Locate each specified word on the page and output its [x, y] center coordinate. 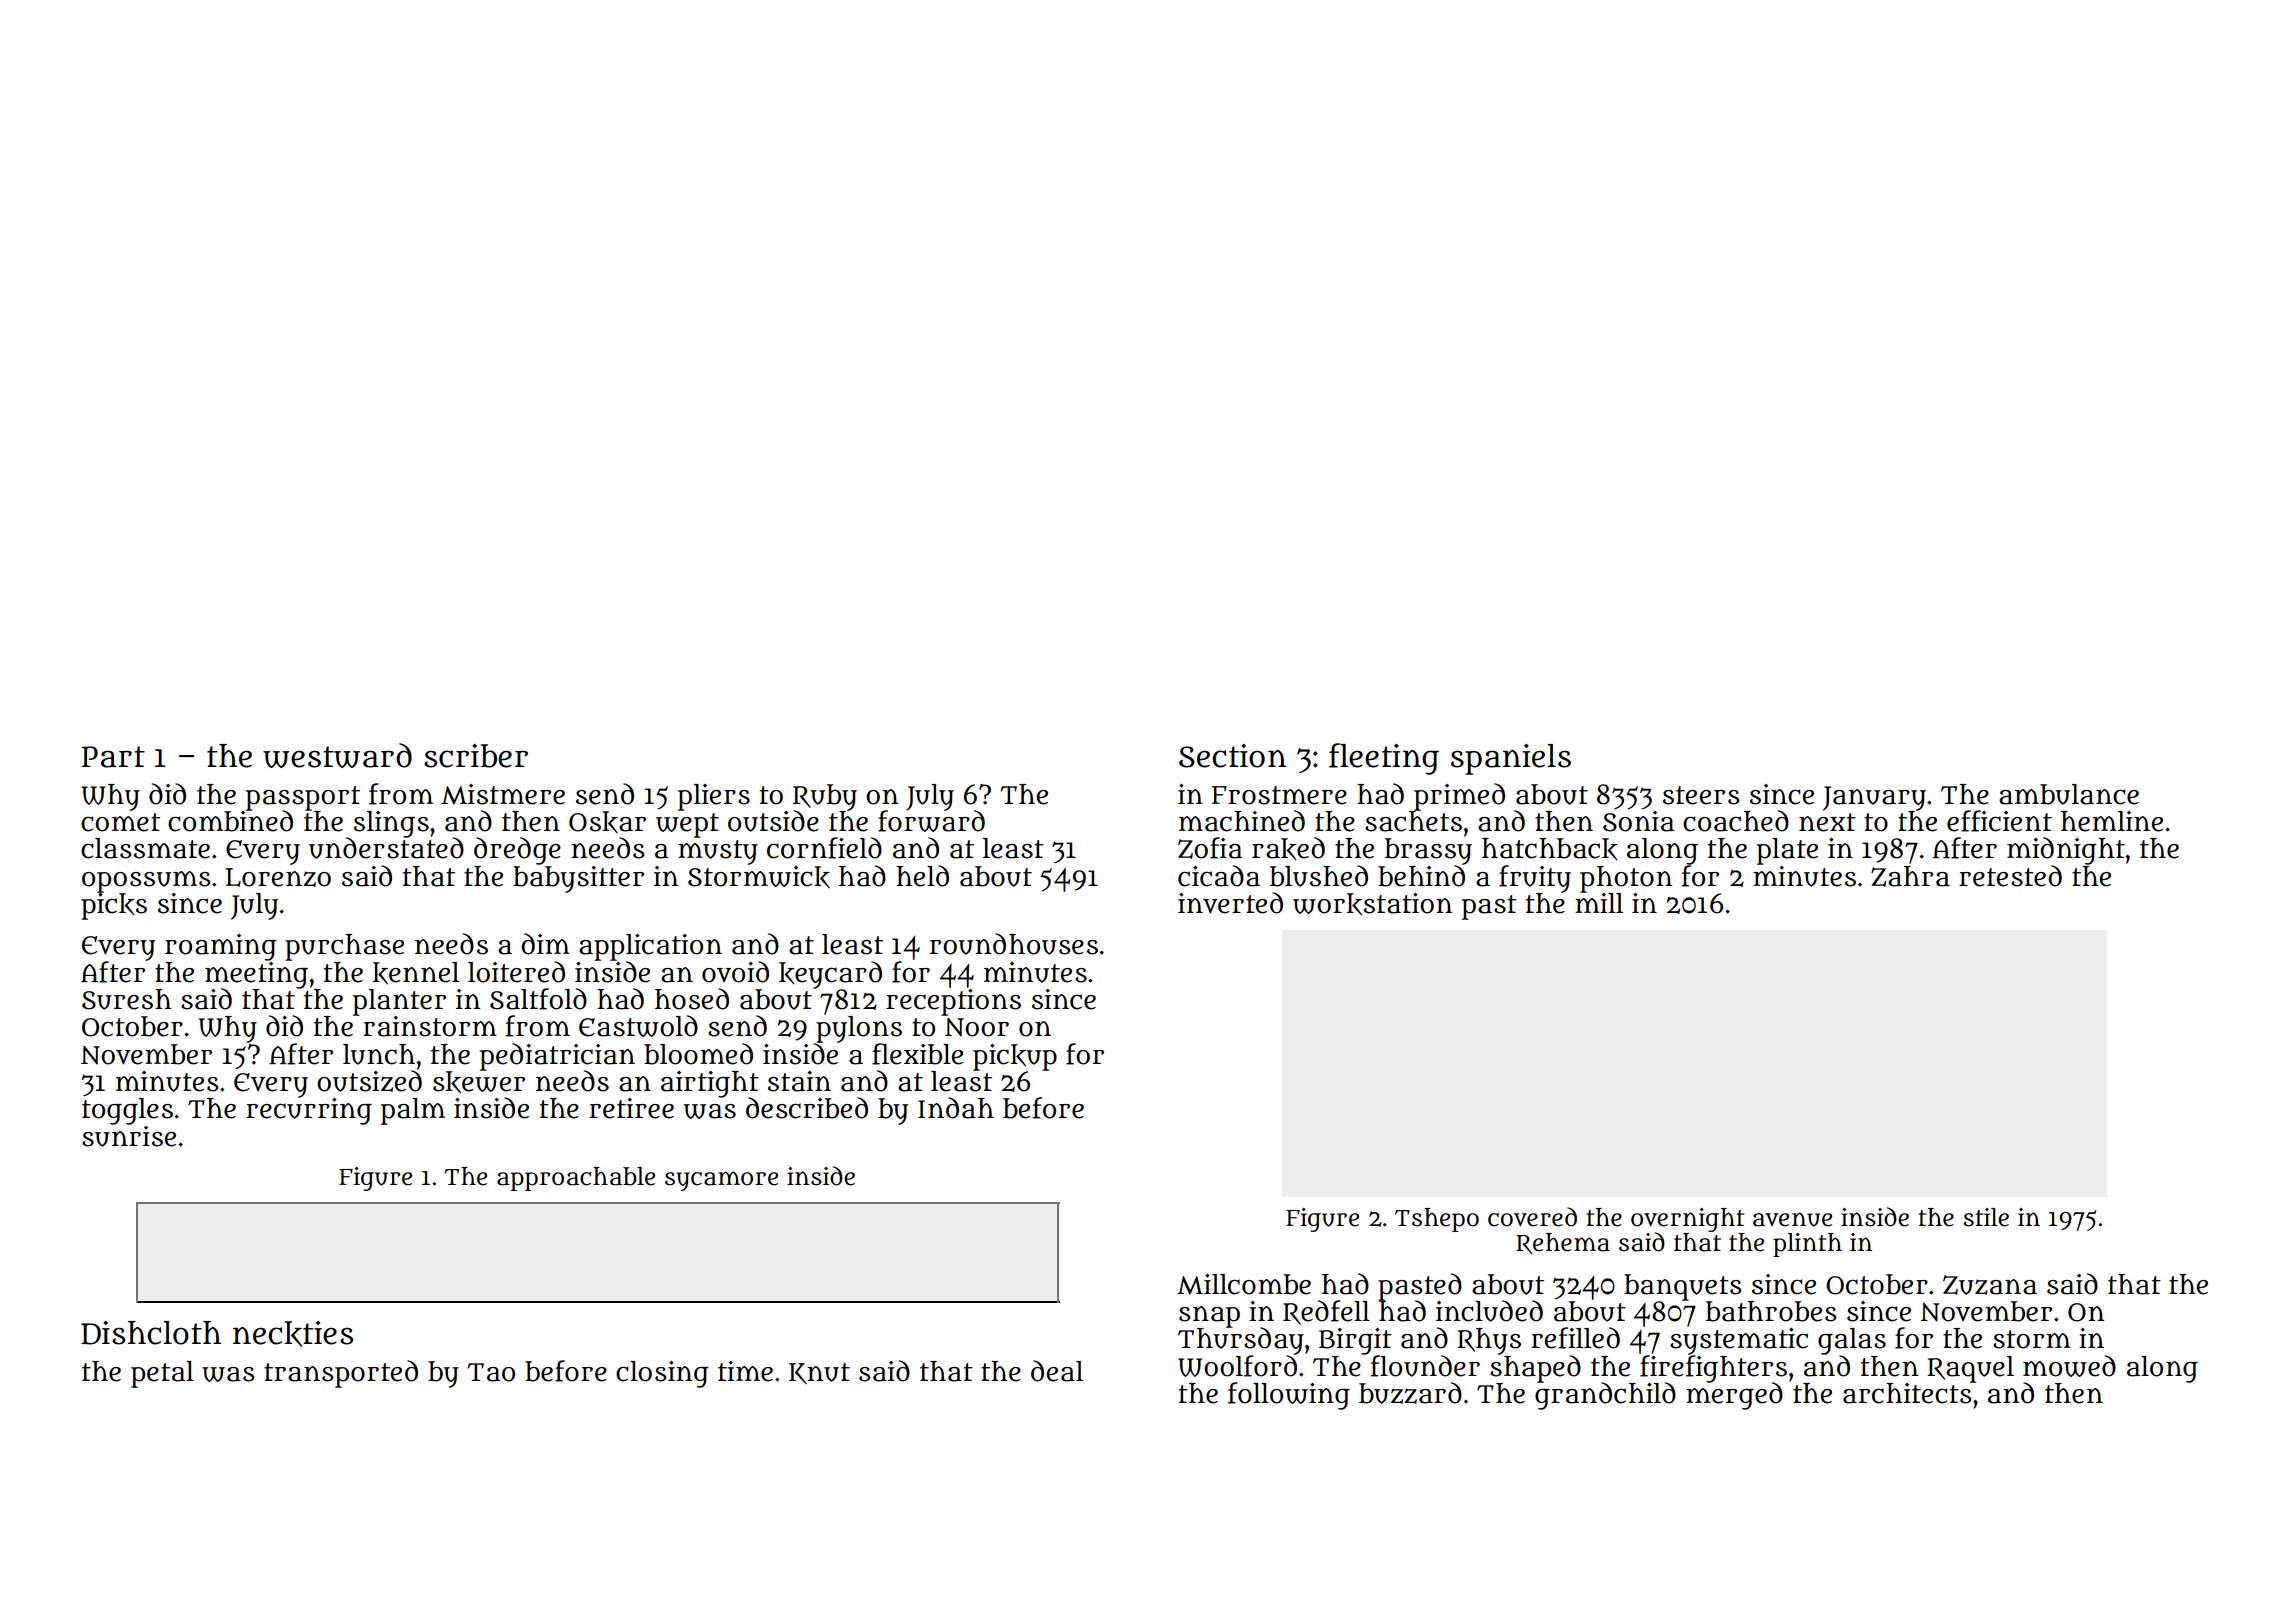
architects [1907, 1393]
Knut [819, 1373]
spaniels [1511, 759]
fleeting [1384, 759]
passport [303, 798]
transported [341, 1374]
